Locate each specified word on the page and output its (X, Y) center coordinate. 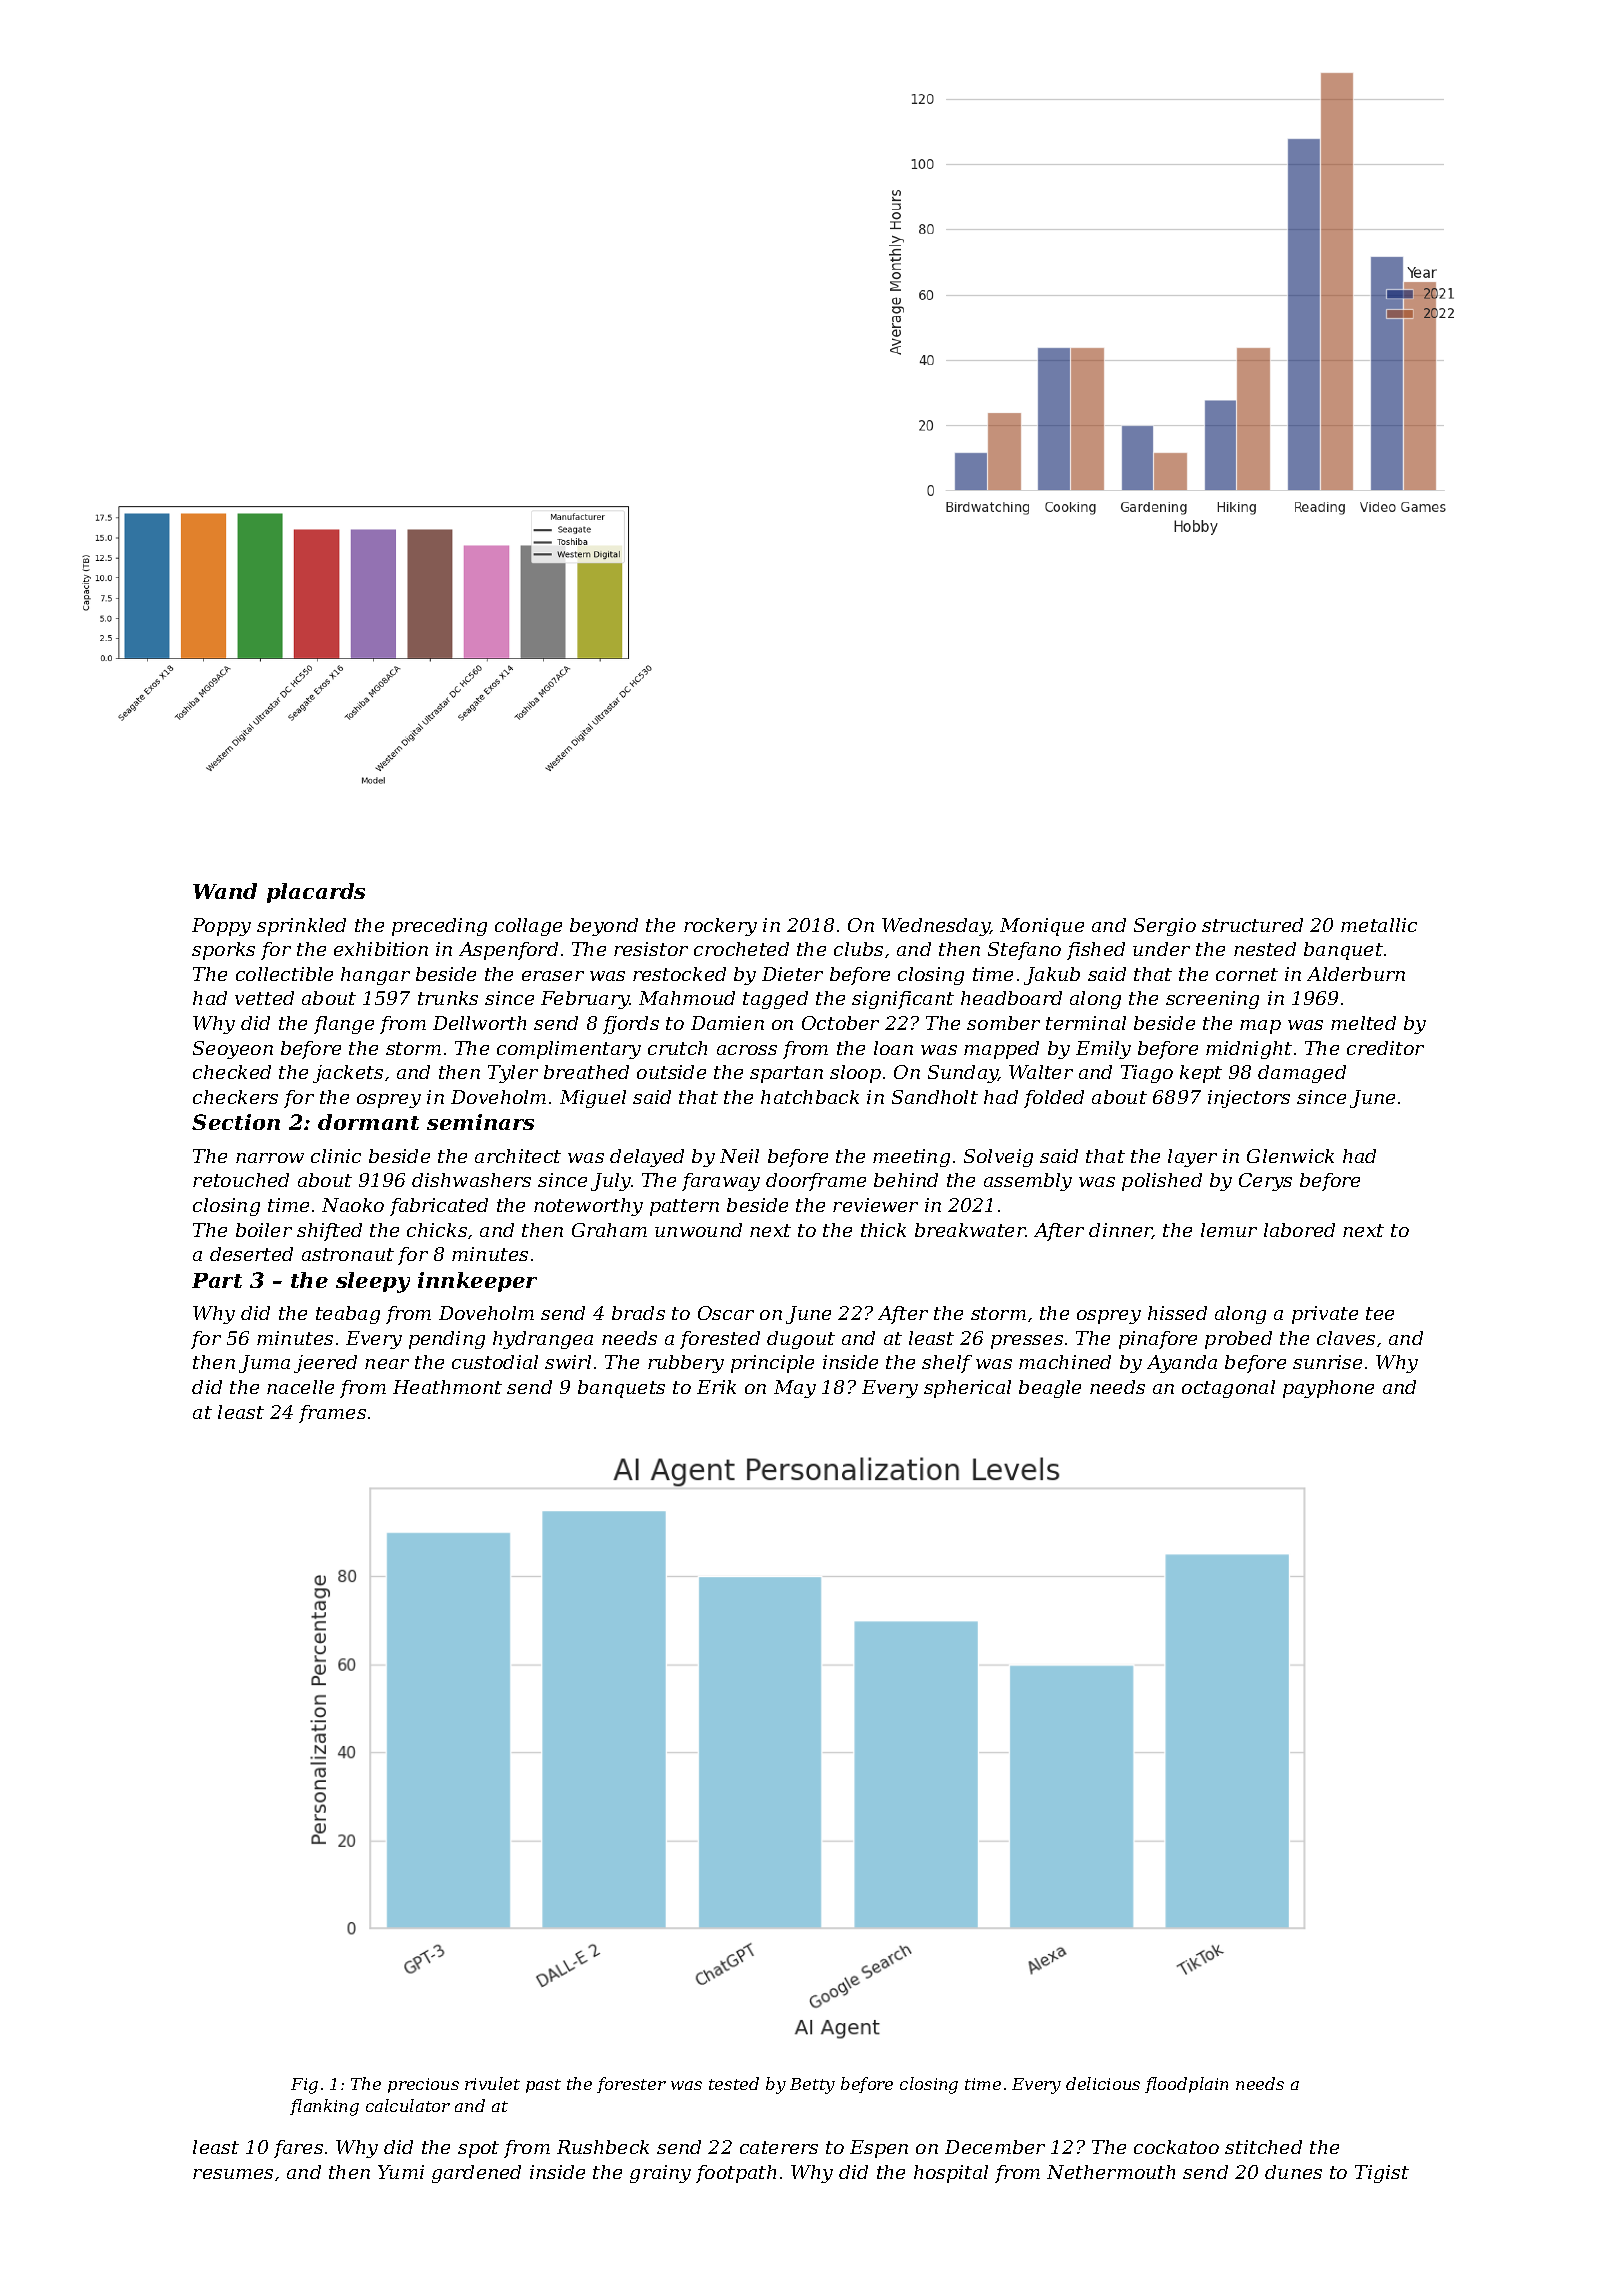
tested (734, 2083)
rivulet (492, 2083)
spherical (967, 1389)
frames (332, 1414)
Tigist (1382, 2174)
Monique (1042, 927)
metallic (1379, 925)
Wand (225, 891)
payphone (1328, 1389)
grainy (660, 2174)
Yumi (401, 2172)
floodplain (1186, 2085)
